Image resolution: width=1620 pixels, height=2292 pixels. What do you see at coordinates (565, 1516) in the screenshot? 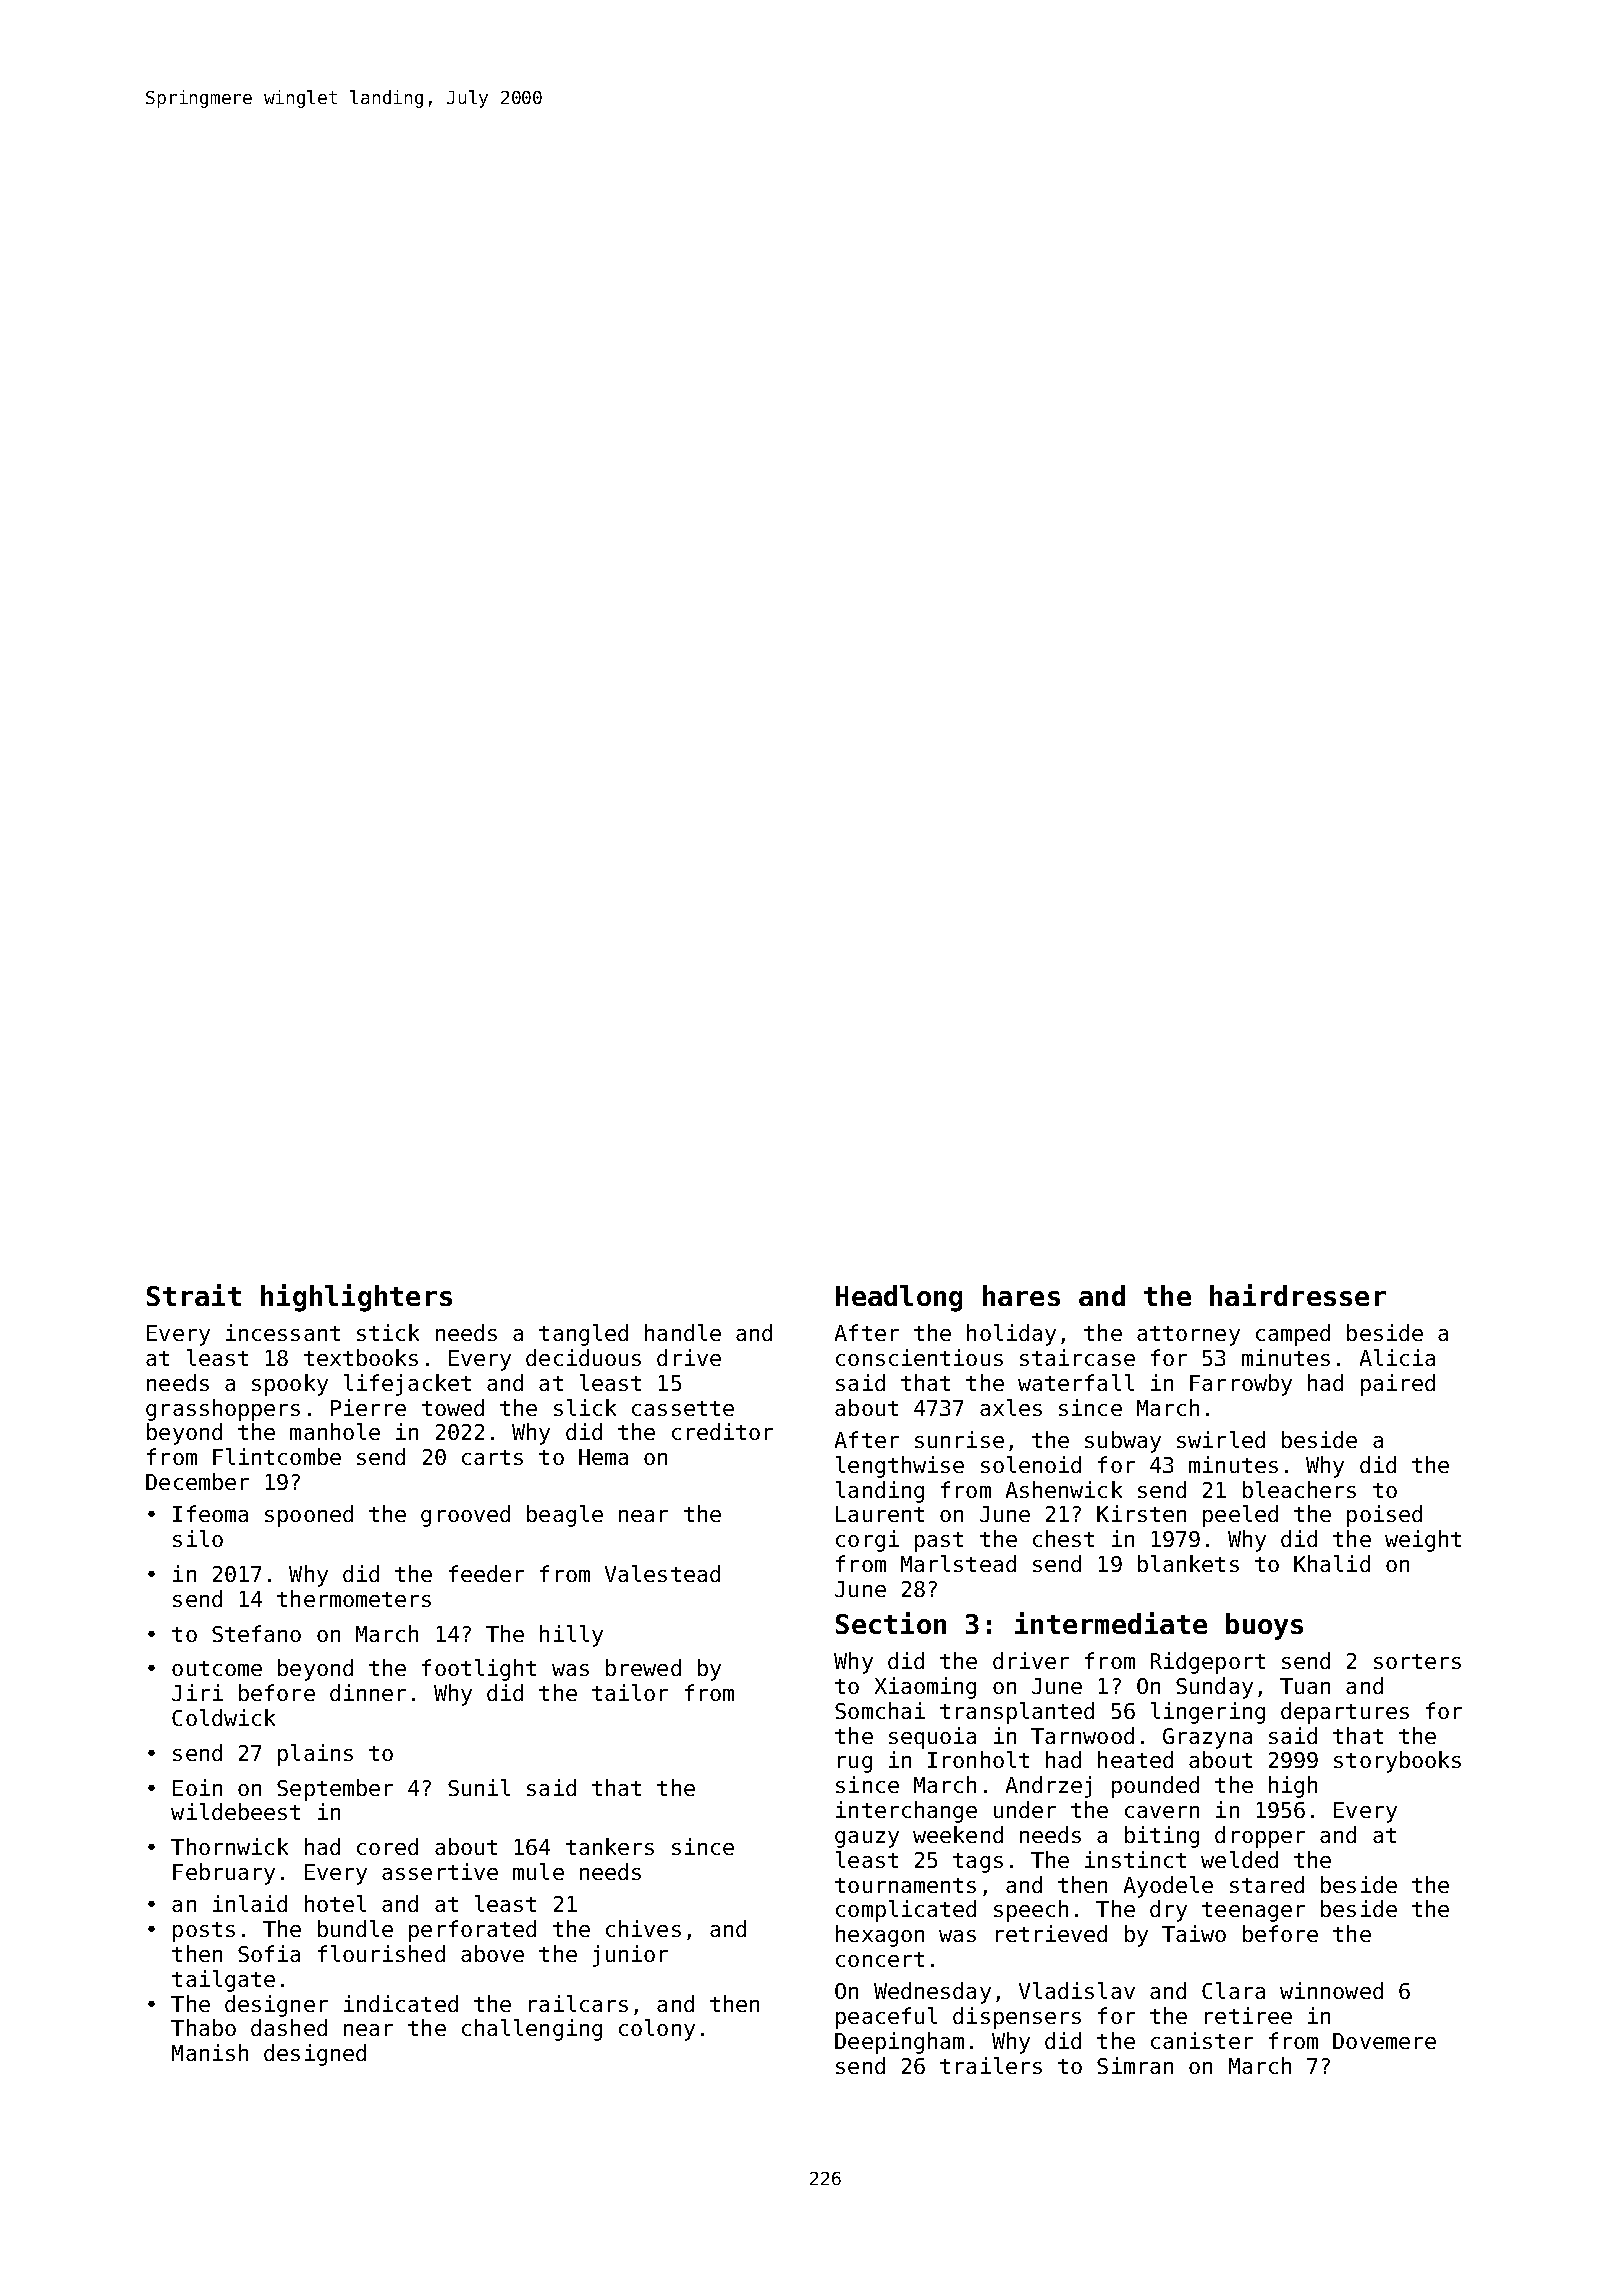
I see `beagle` at bounding box center [565, 1516].
